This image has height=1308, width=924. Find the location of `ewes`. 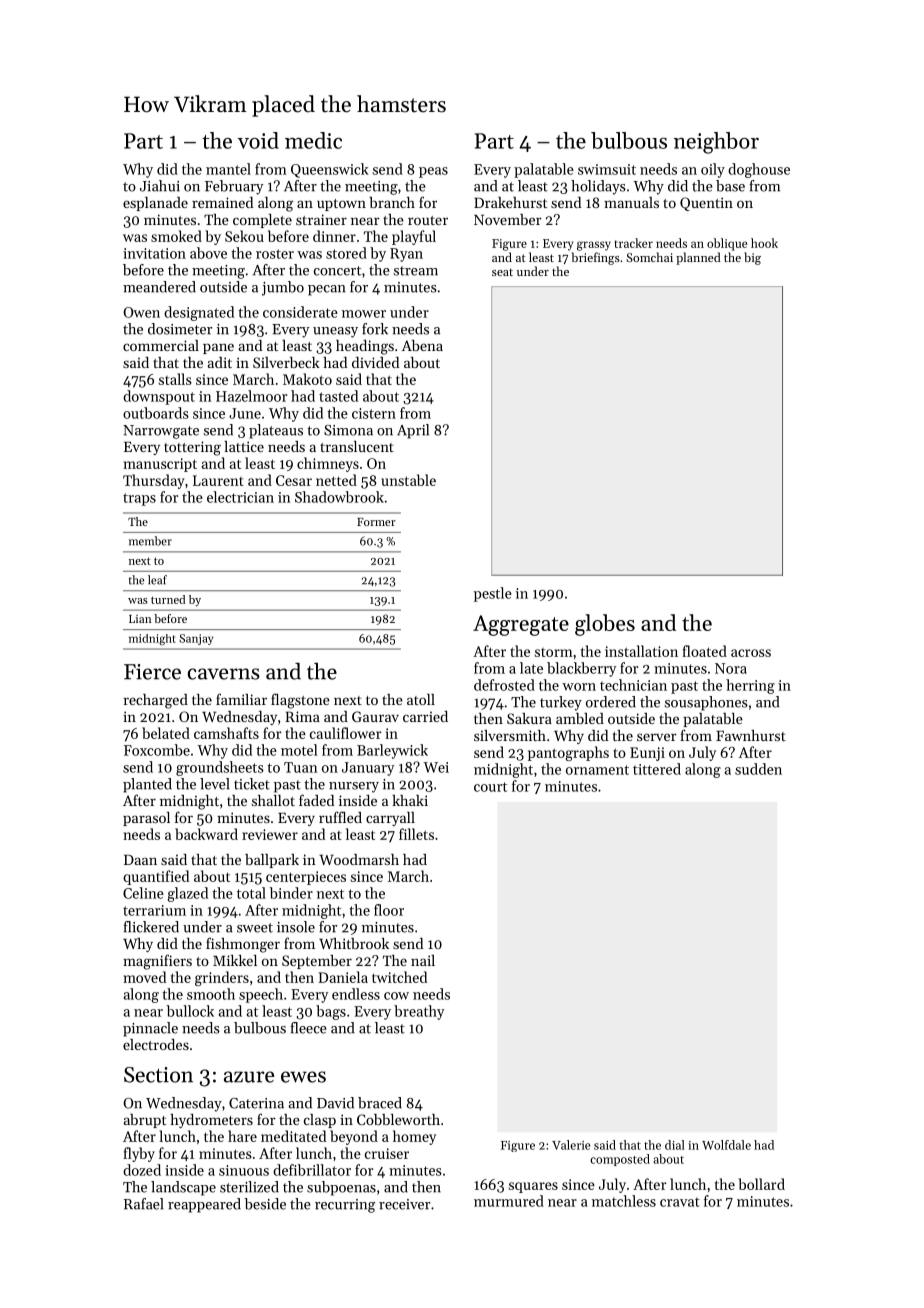

ewes is located at coordinates (303, 1077).
